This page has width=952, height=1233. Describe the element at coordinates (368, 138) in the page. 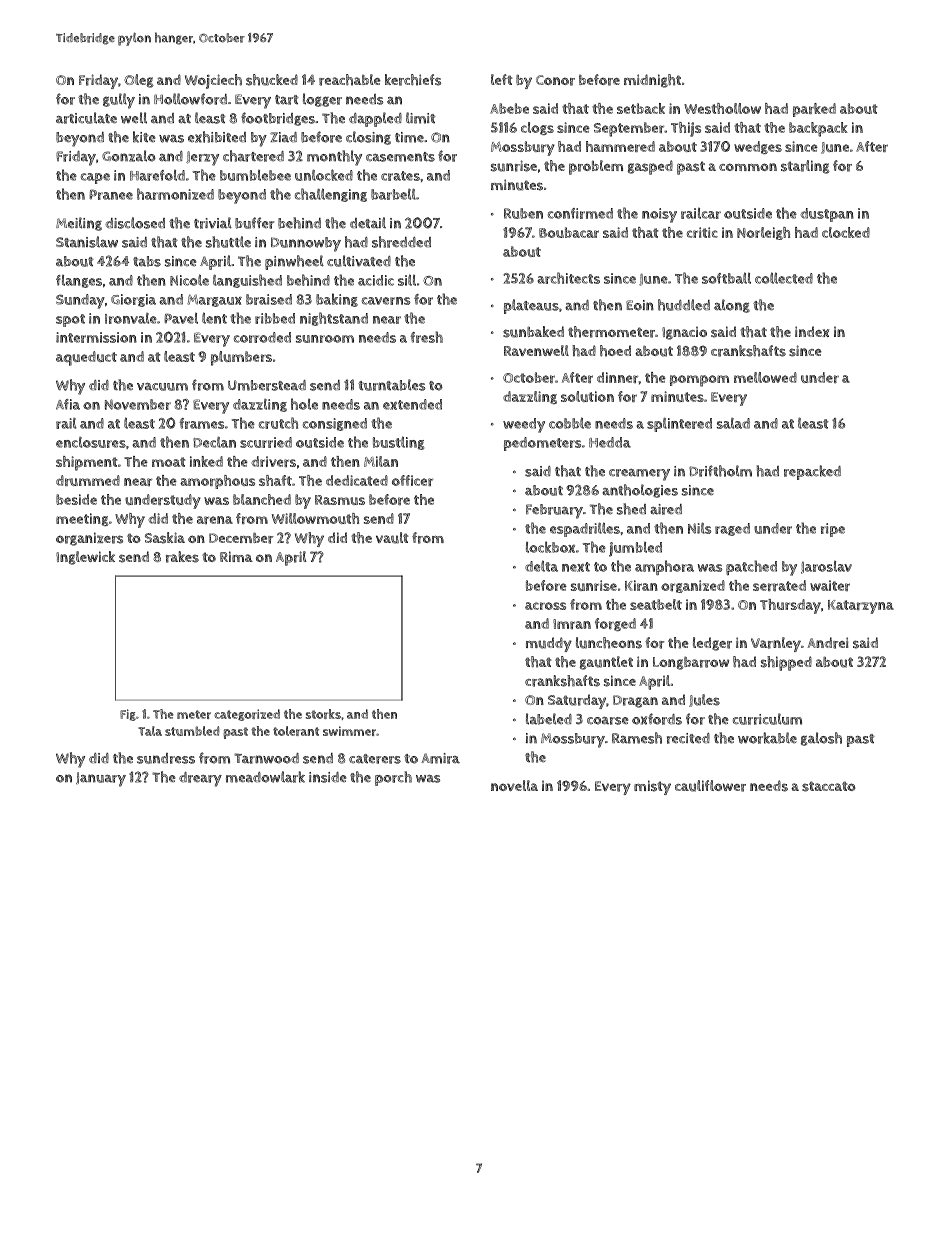

I see `closing` at that location.
